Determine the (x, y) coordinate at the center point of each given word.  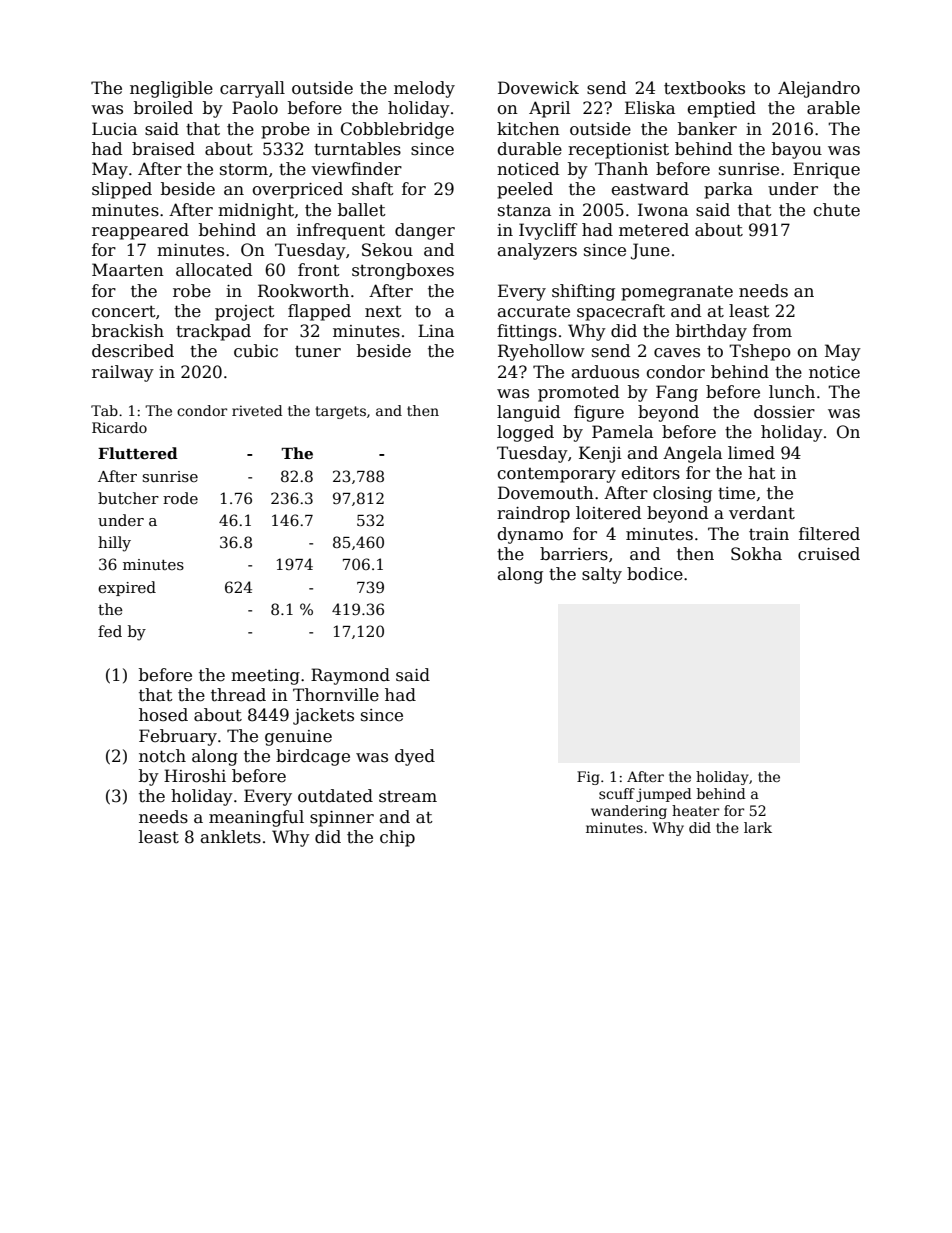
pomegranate (677, 293)
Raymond (350, 676)
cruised (829, 554)
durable (529, 149)
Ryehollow (541, 352)
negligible (171, 89)
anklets (231, 837)
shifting (583, 292)
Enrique (826, 170)
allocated (214, 270)
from (772, 331)
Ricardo (119, 427)
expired (127, 588)
